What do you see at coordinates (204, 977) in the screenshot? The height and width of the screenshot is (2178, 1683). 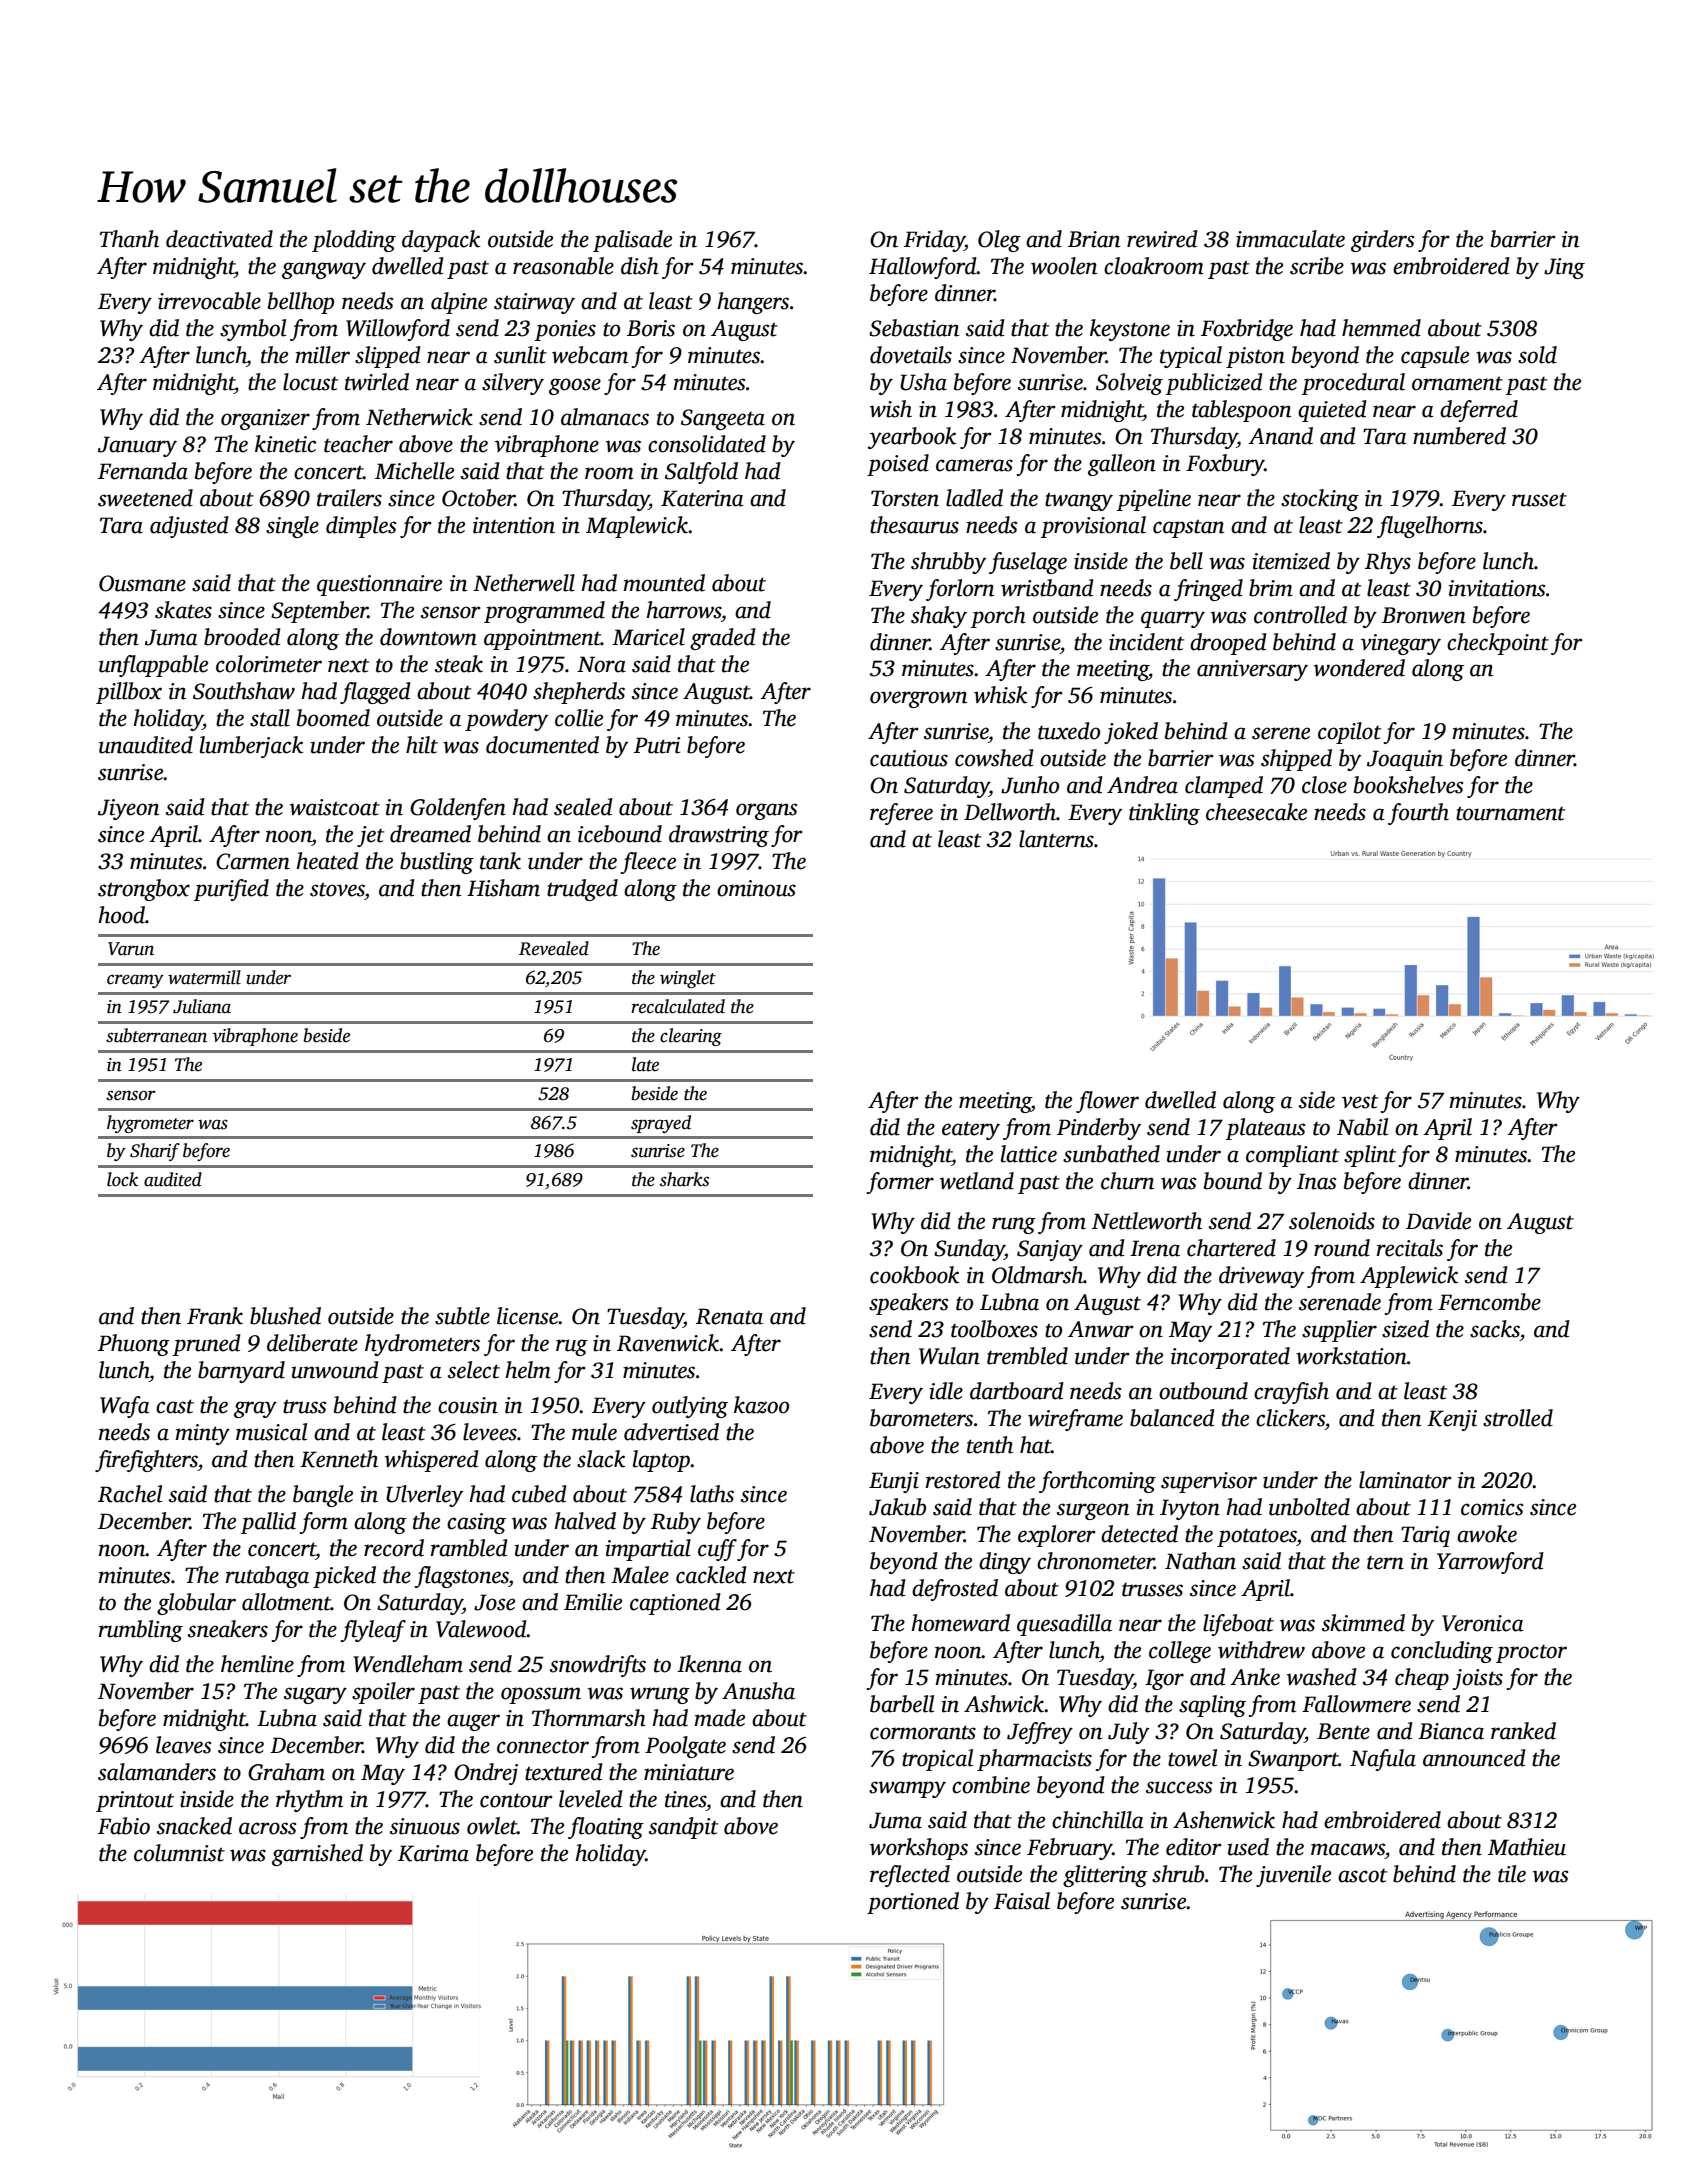 I see `watermill` at bounding box center [204, 977].
